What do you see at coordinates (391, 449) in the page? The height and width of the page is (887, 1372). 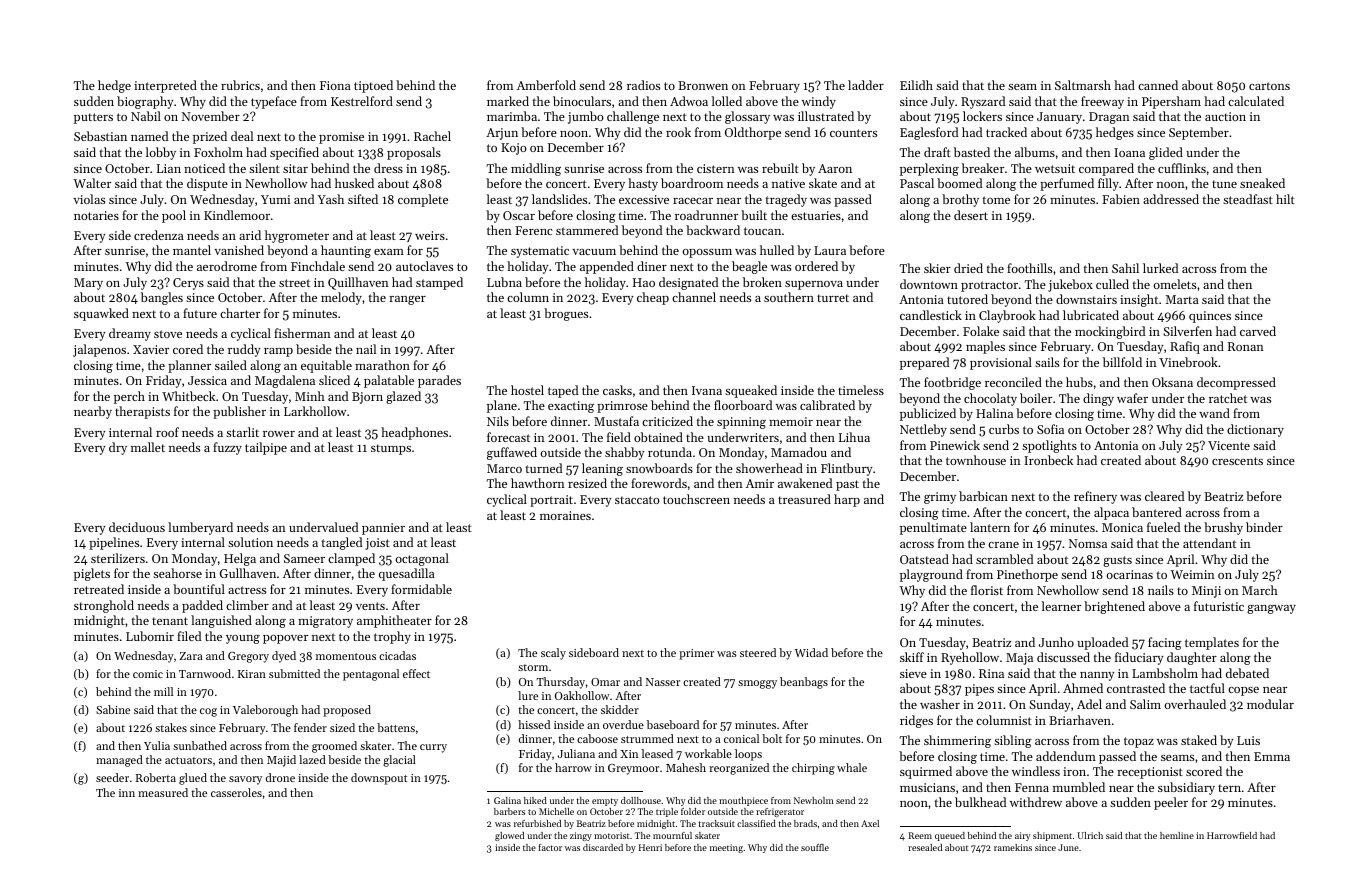 I see `stumps` at bounding box center [391, 449].
